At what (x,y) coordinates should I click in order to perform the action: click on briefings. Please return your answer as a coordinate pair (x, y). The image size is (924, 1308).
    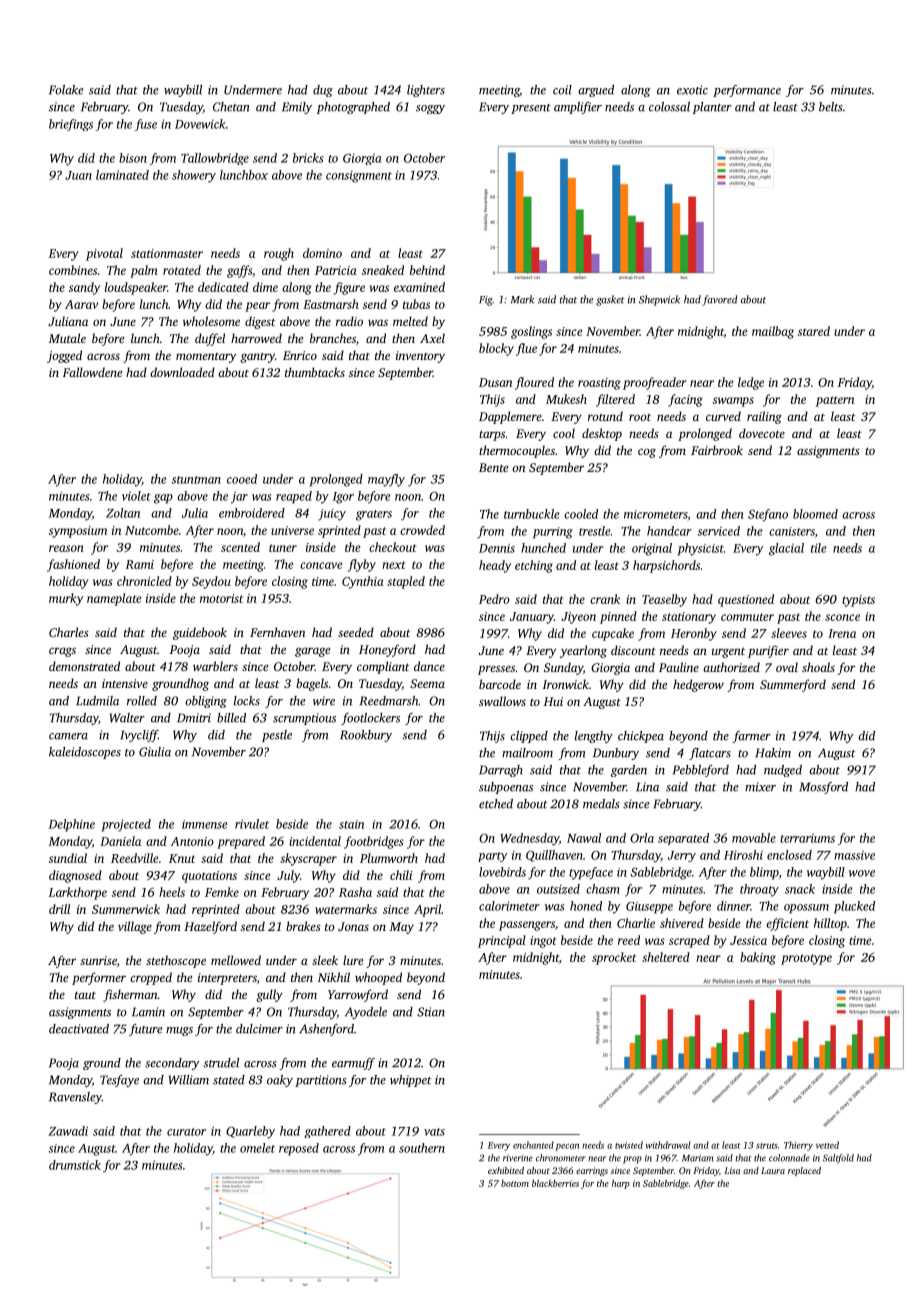
    Looking at the image, I should click on (71, 125).
